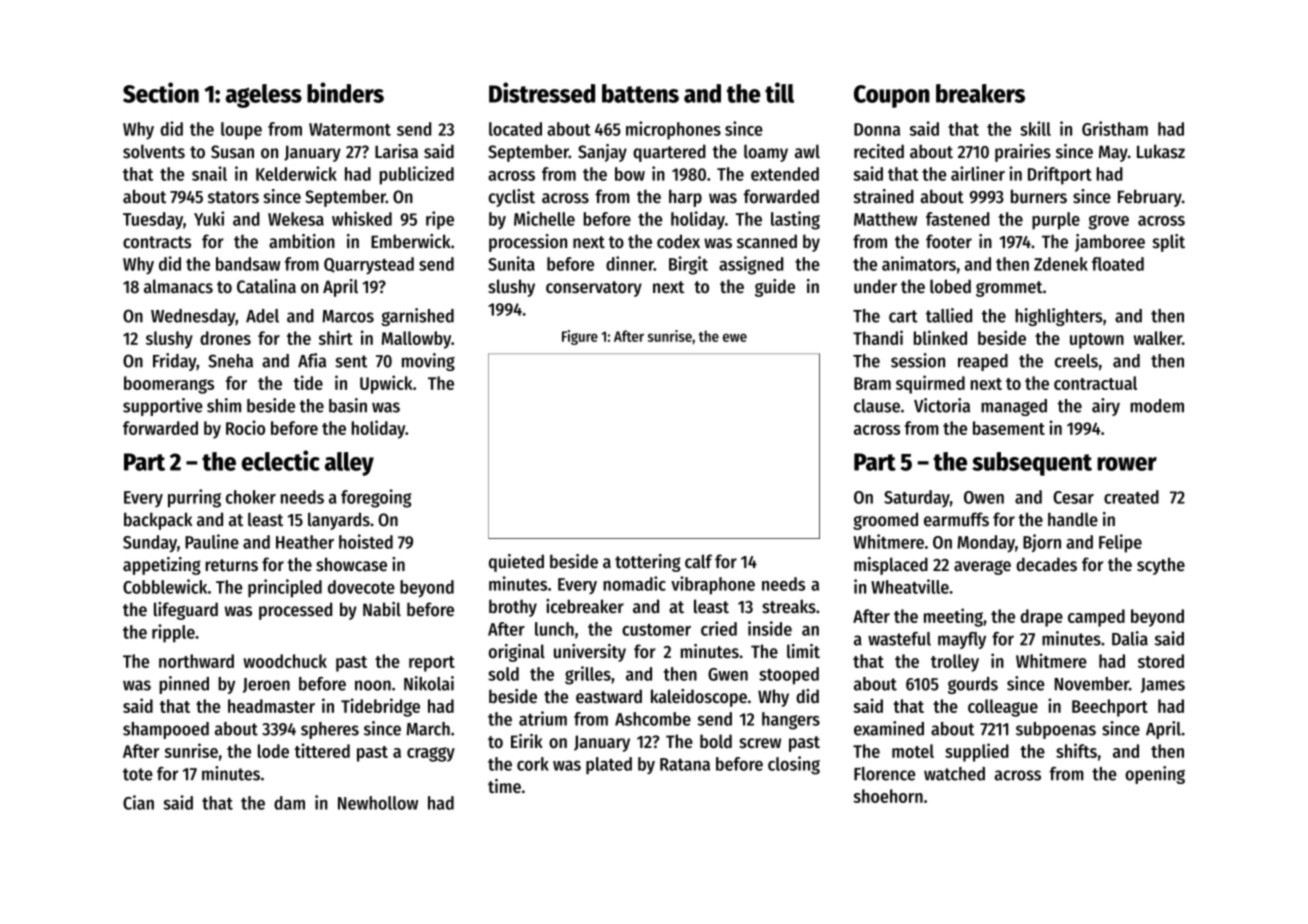 This screenshot has height=924, width=1308. Describe the element at coordinates (1108, 222) in the screenshot. I see `grove` at that location.
